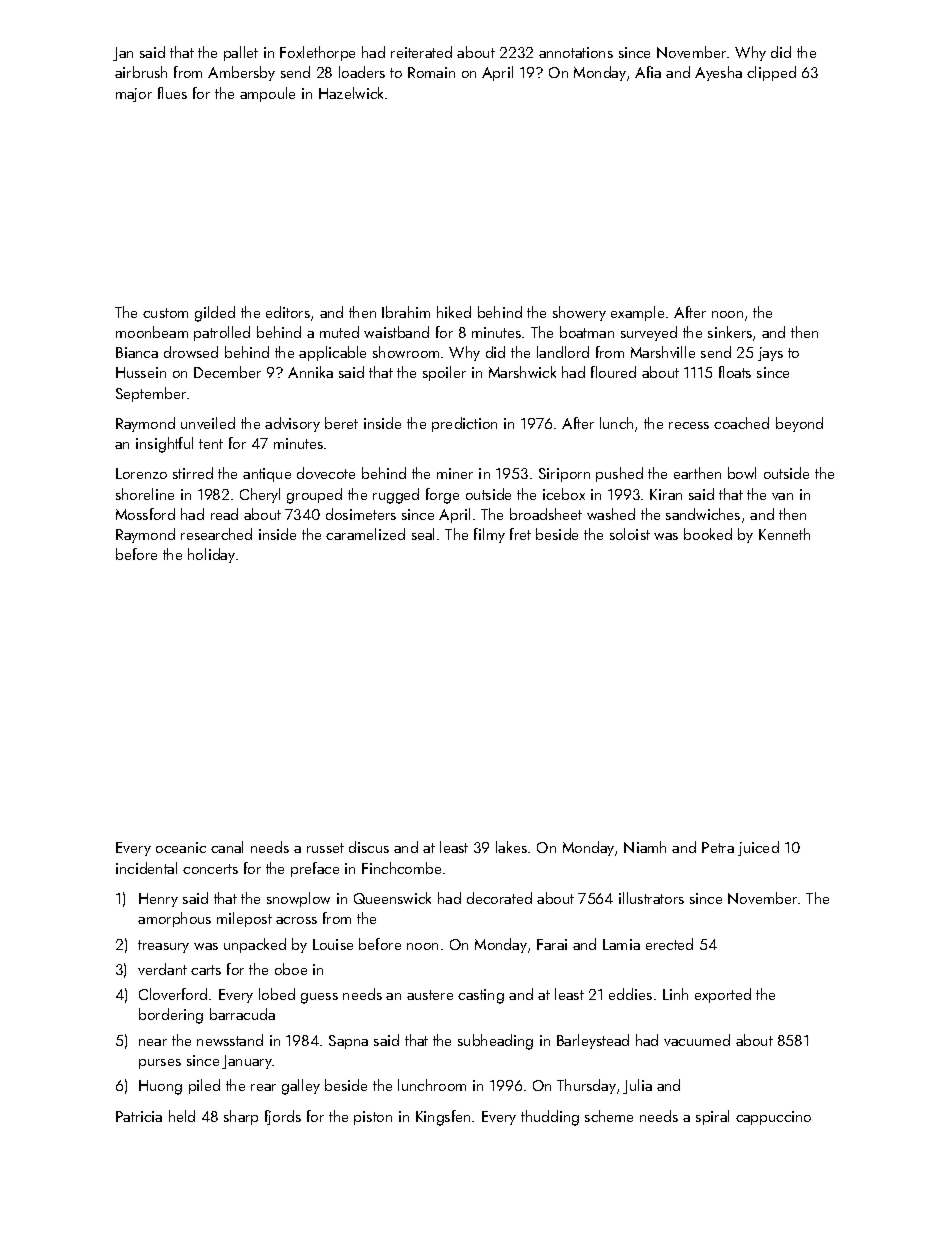 The width and height of the screenshot is (952, 1233). Describe the element at coordinates (454, 312) in the screenshot. I see `hiked` at that location.
